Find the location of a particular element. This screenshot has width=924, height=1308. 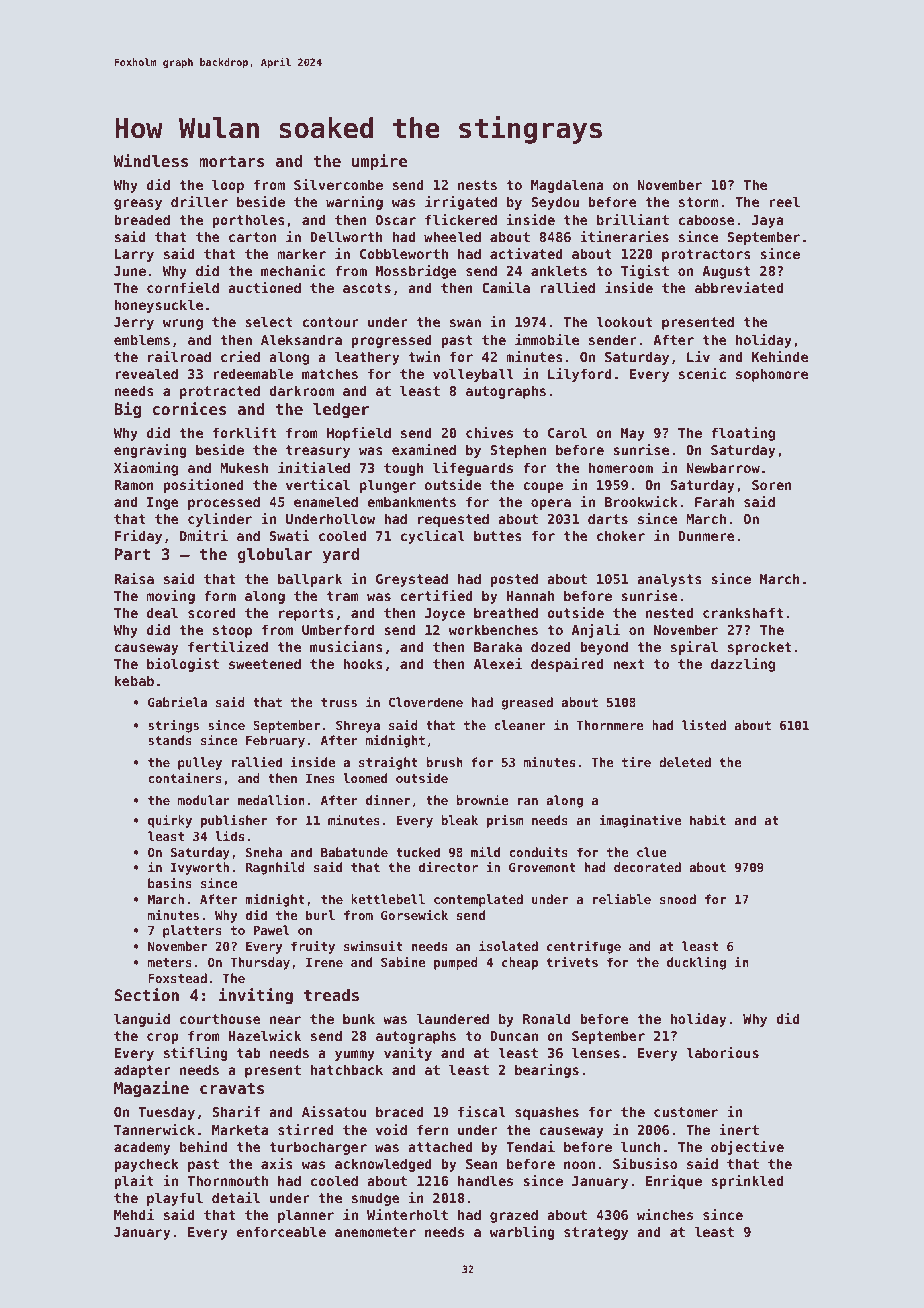

Alexei is located at coordinates (498, 663).
